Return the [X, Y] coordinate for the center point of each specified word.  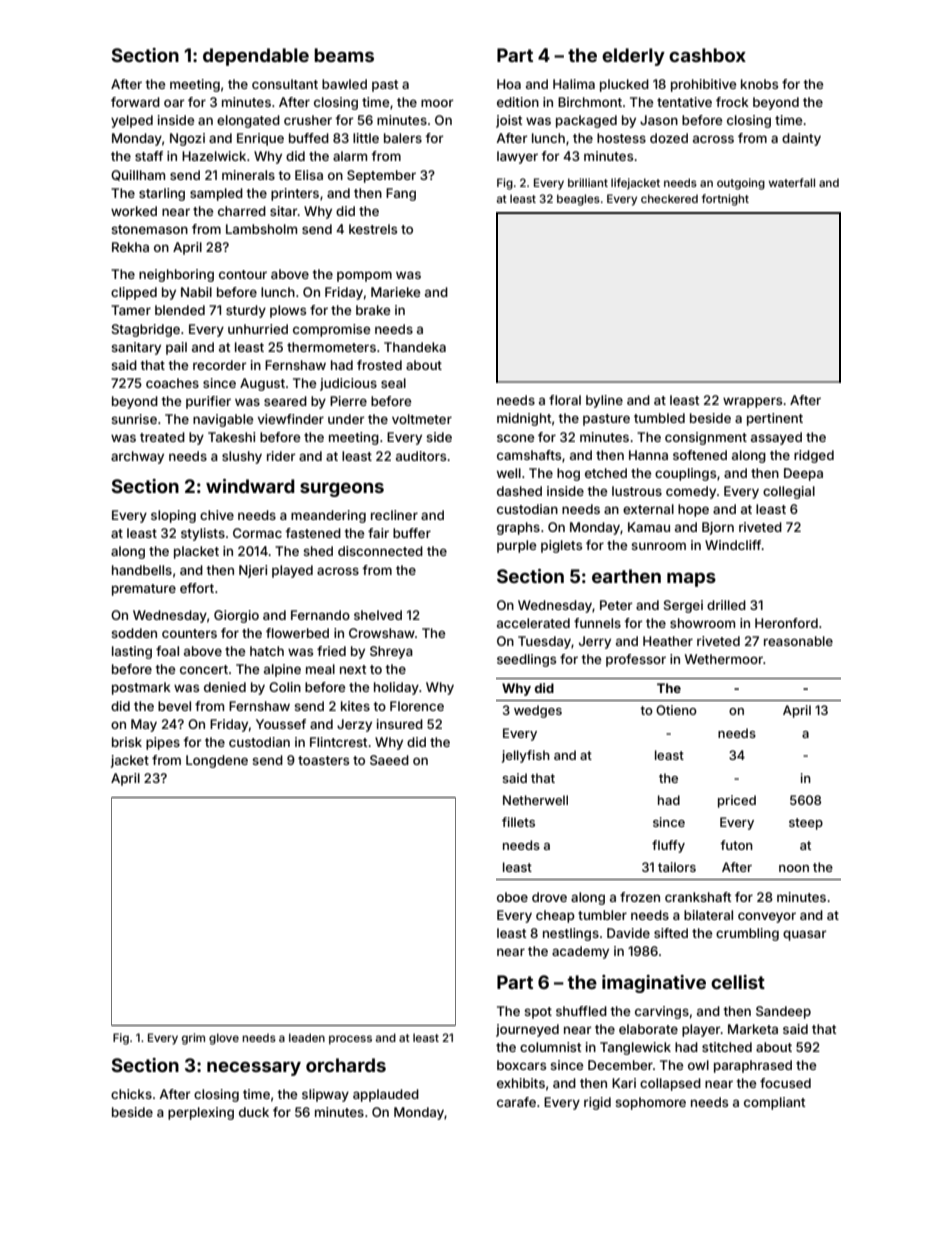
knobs [759, 84]
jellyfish [526, 756]
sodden [134, 633]
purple [516, 546]
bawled [344, 84]
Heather [668, 641]
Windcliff [733, 545]
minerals [248, 175]
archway [137, 457]
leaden [307, 1037]
